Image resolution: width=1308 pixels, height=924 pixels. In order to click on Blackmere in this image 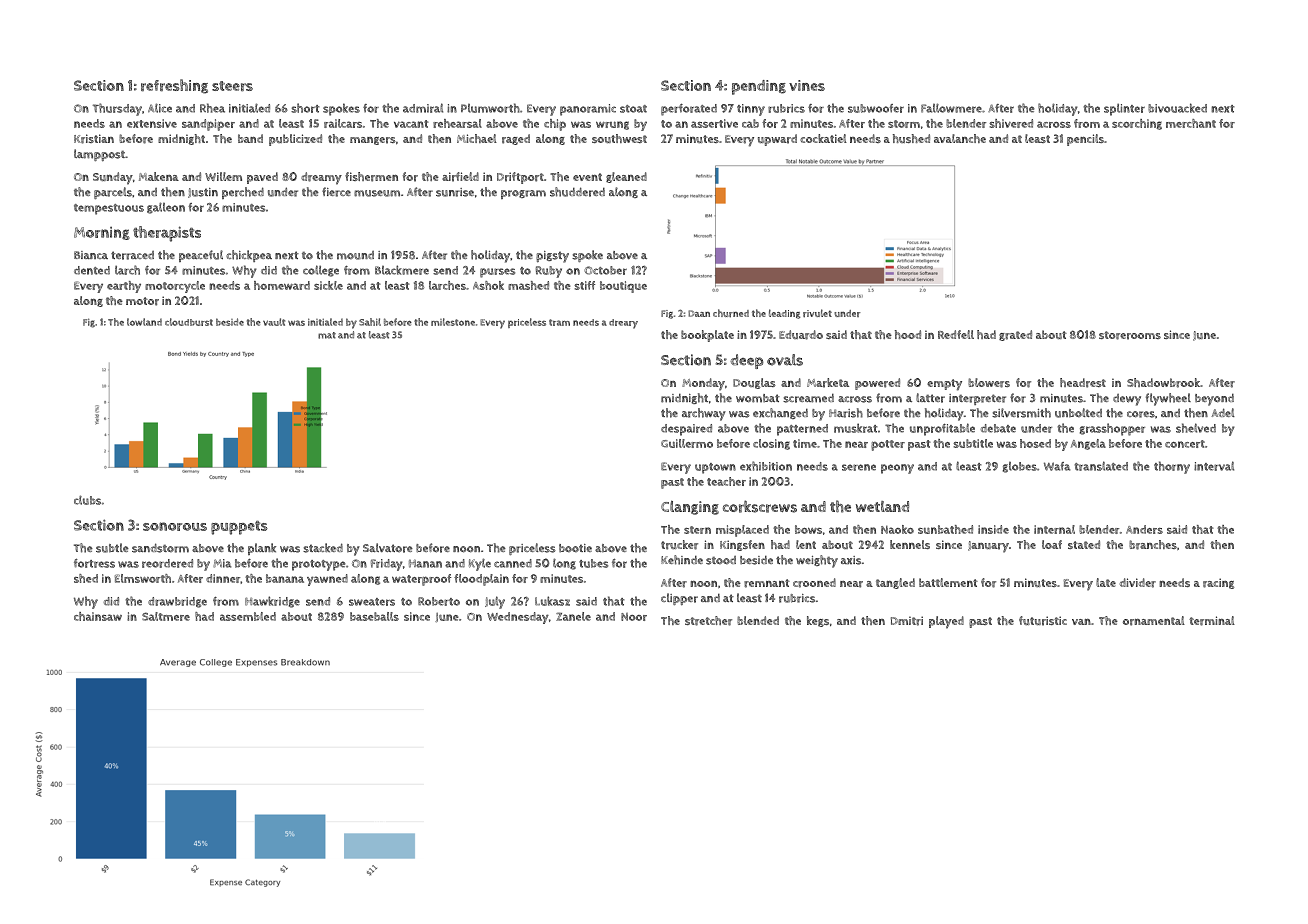, I will do `click(402, 270)`.
